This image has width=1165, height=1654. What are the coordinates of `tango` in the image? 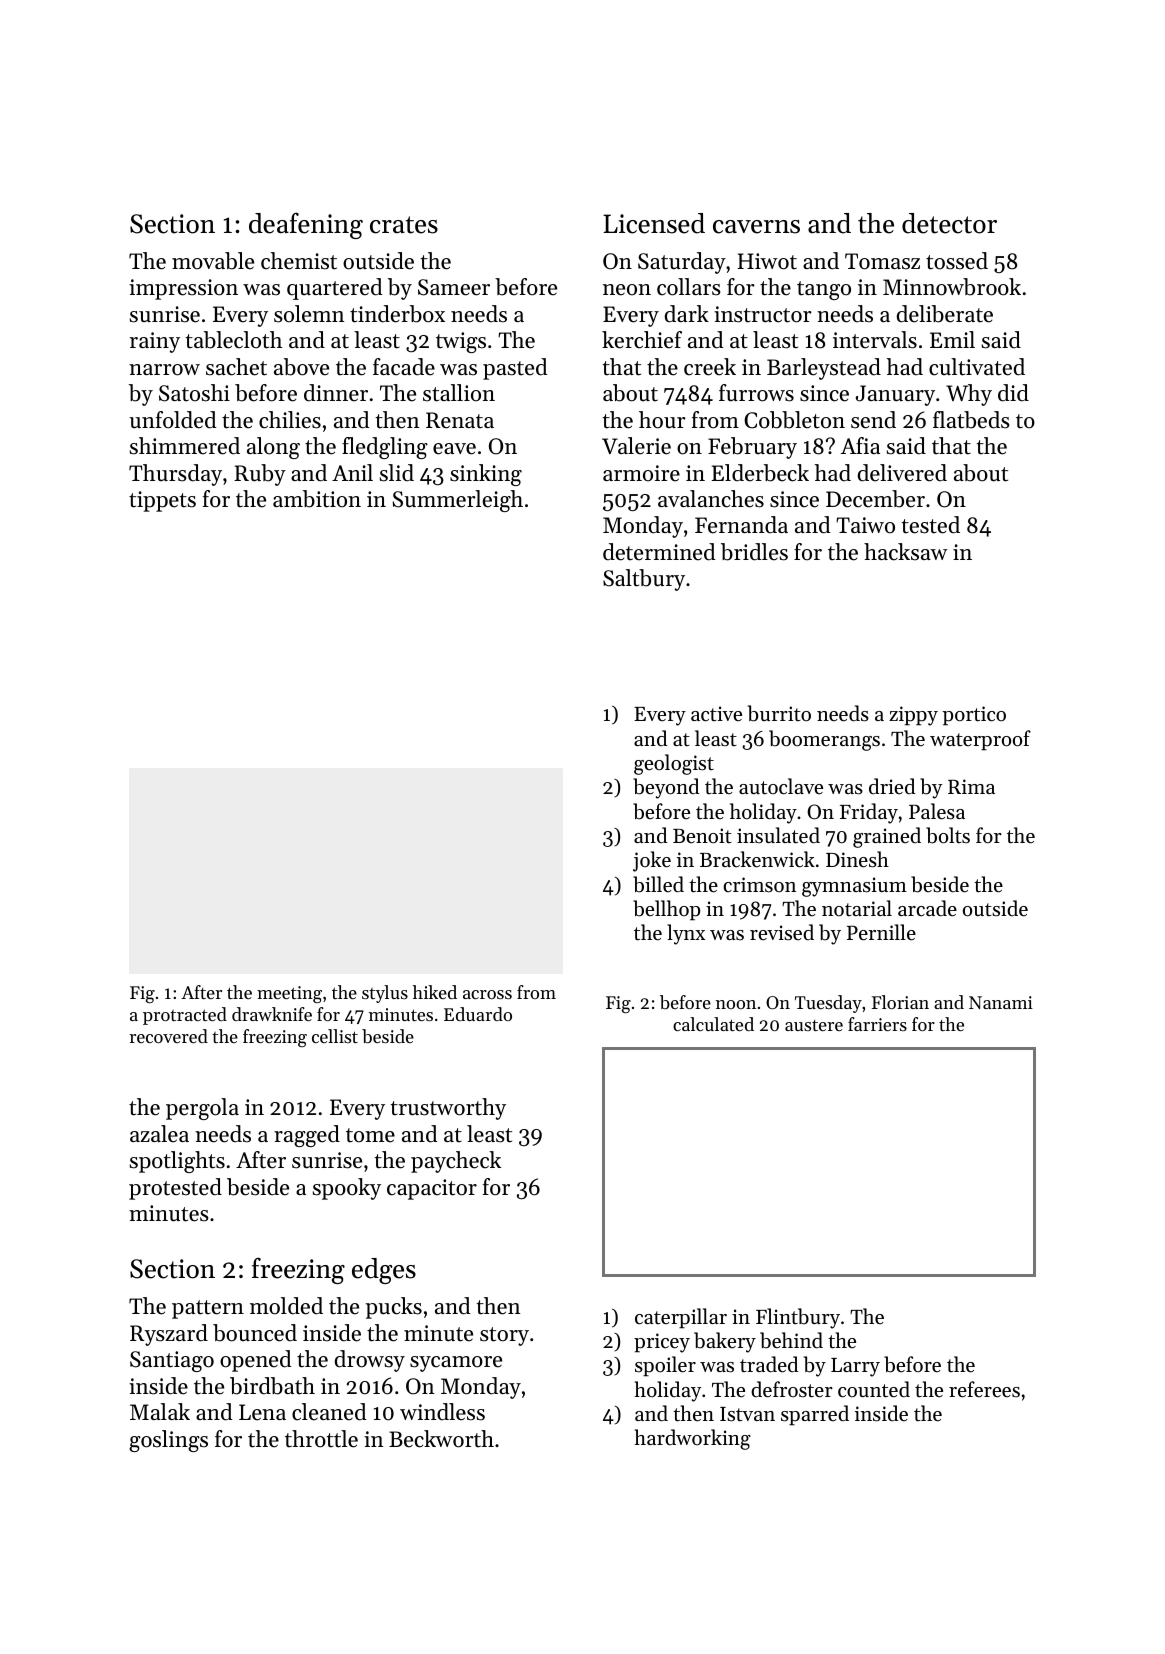 It's located at (824, 290).
